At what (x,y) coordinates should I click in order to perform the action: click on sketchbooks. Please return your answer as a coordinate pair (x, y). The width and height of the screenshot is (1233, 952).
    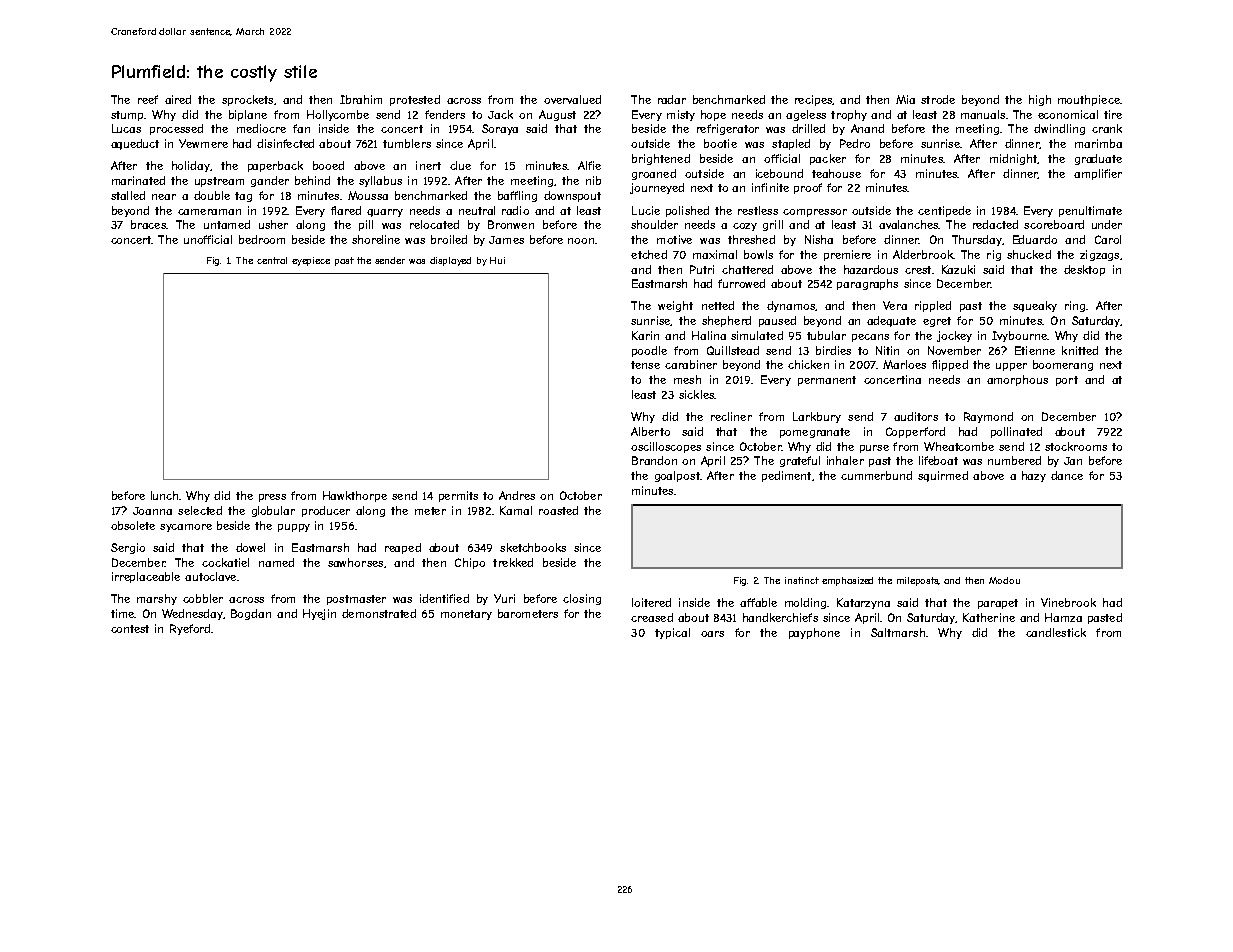
    Looking at the image, I should click on (533, 547).
